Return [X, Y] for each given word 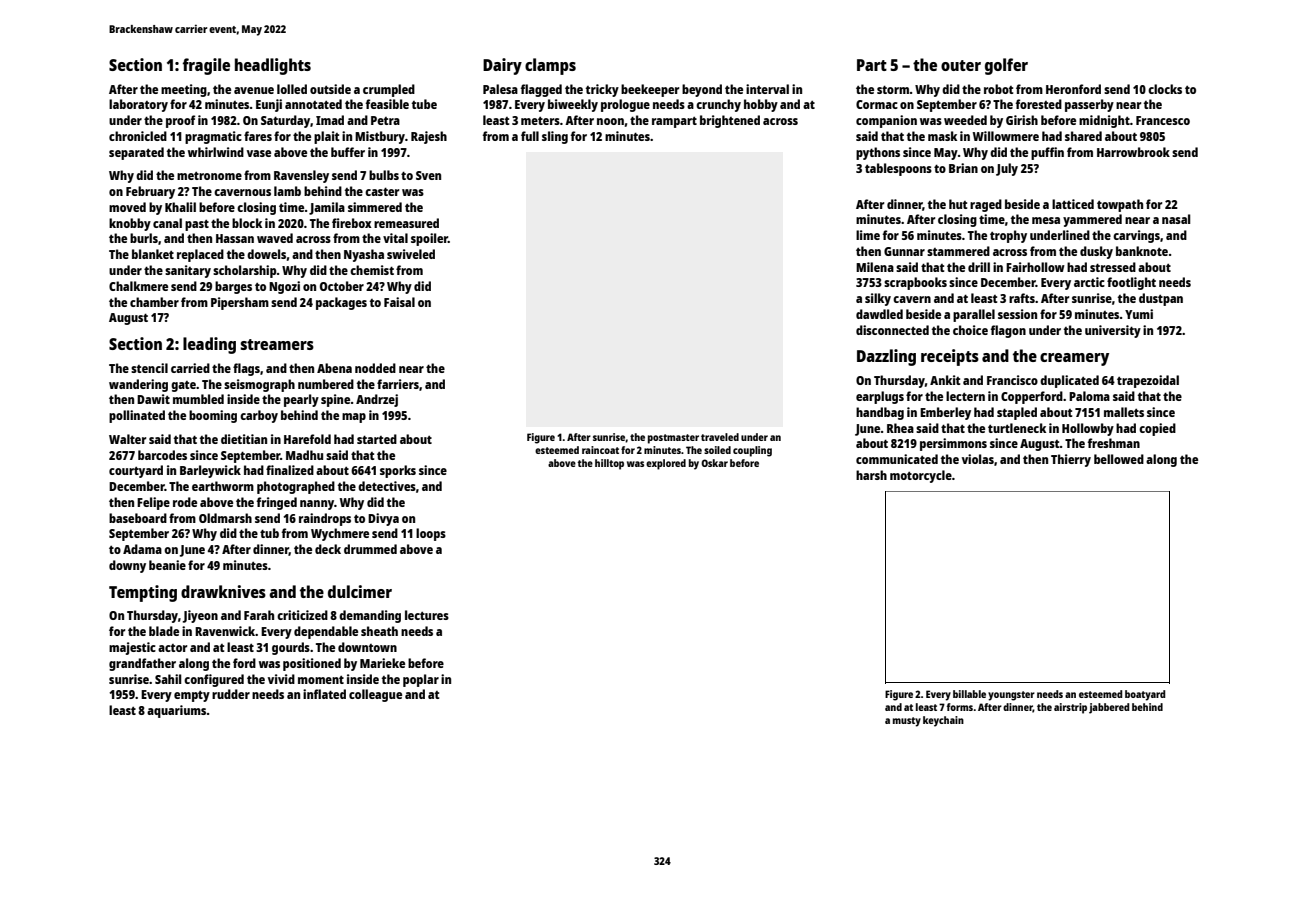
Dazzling [886, 357]
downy [127, 566]
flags [246, 369]
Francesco [1163, 120]
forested [1039, 104]
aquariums [177, 711]
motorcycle [921, 476]
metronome [209, 176]
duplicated [1069, 381]
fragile [206, 66]
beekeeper [650, 90]
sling [555, 137]
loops [431, 534]
